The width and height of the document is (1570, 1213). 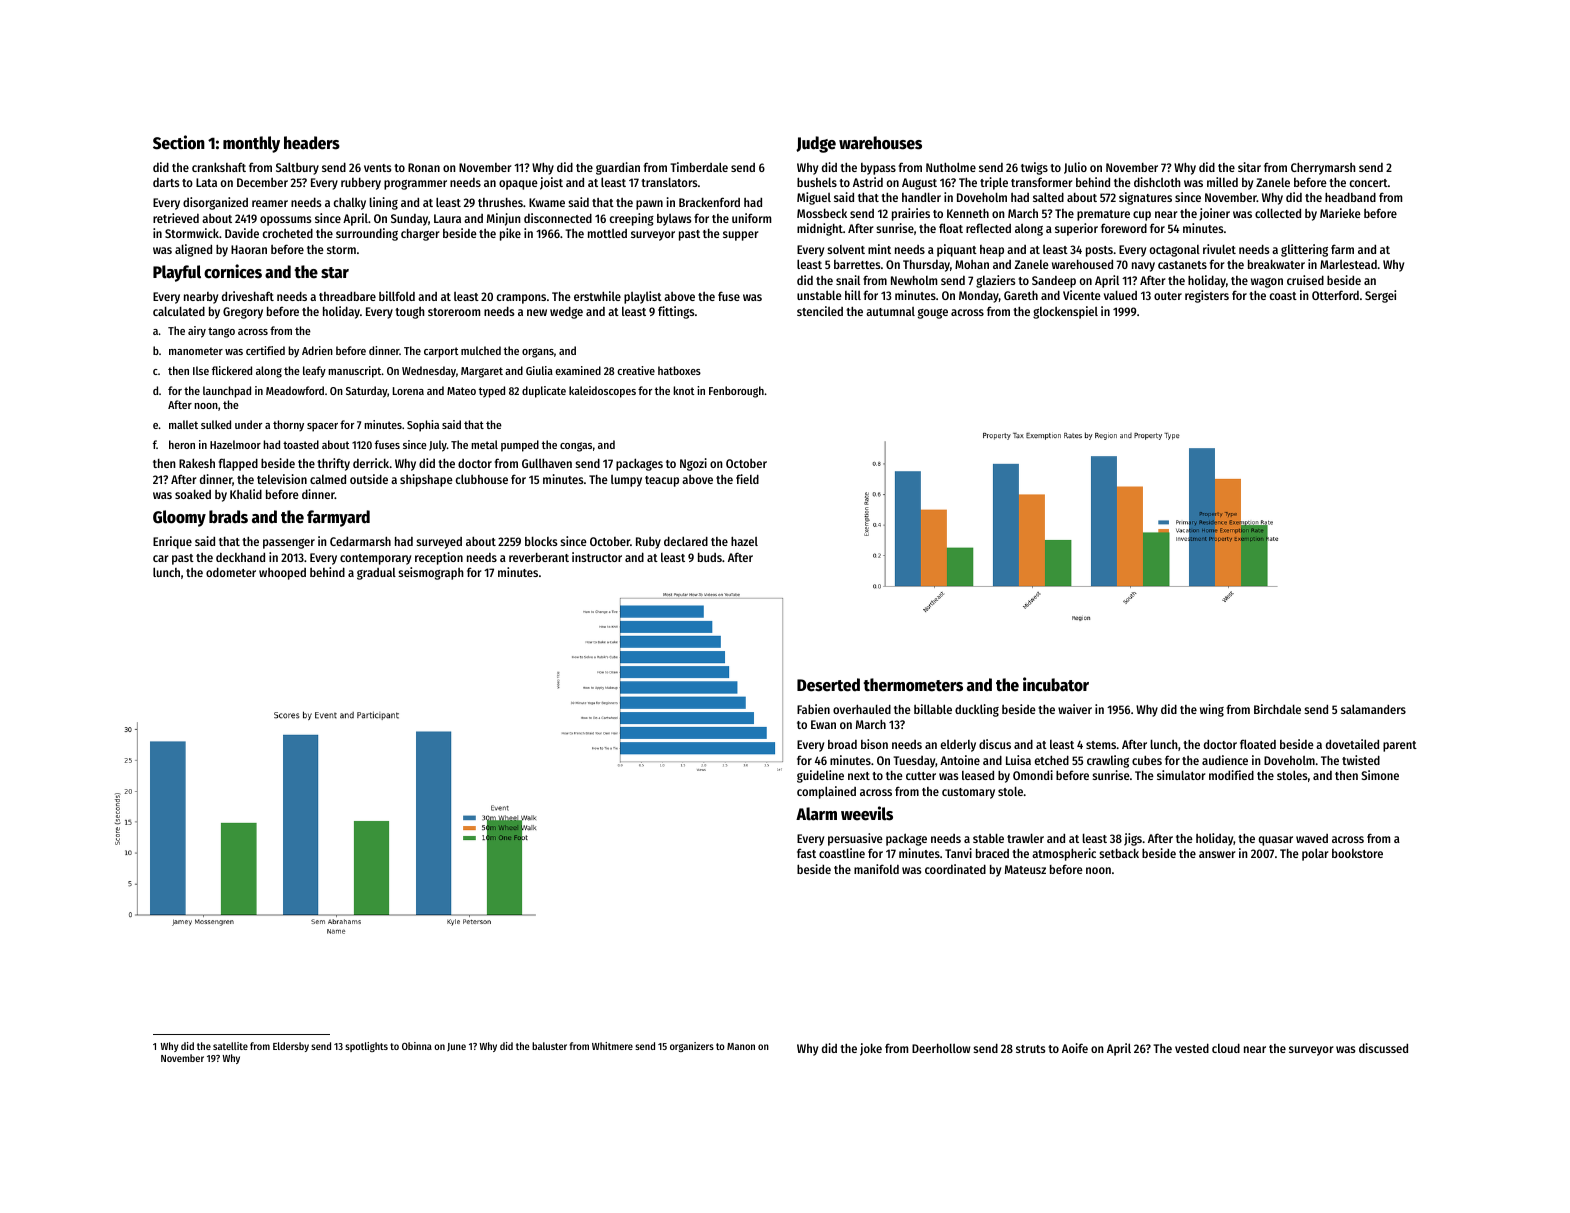 What do you see at coordinates (366, 1047) in the document?
I see `spotlights` at bounding box center [366, 1047].
